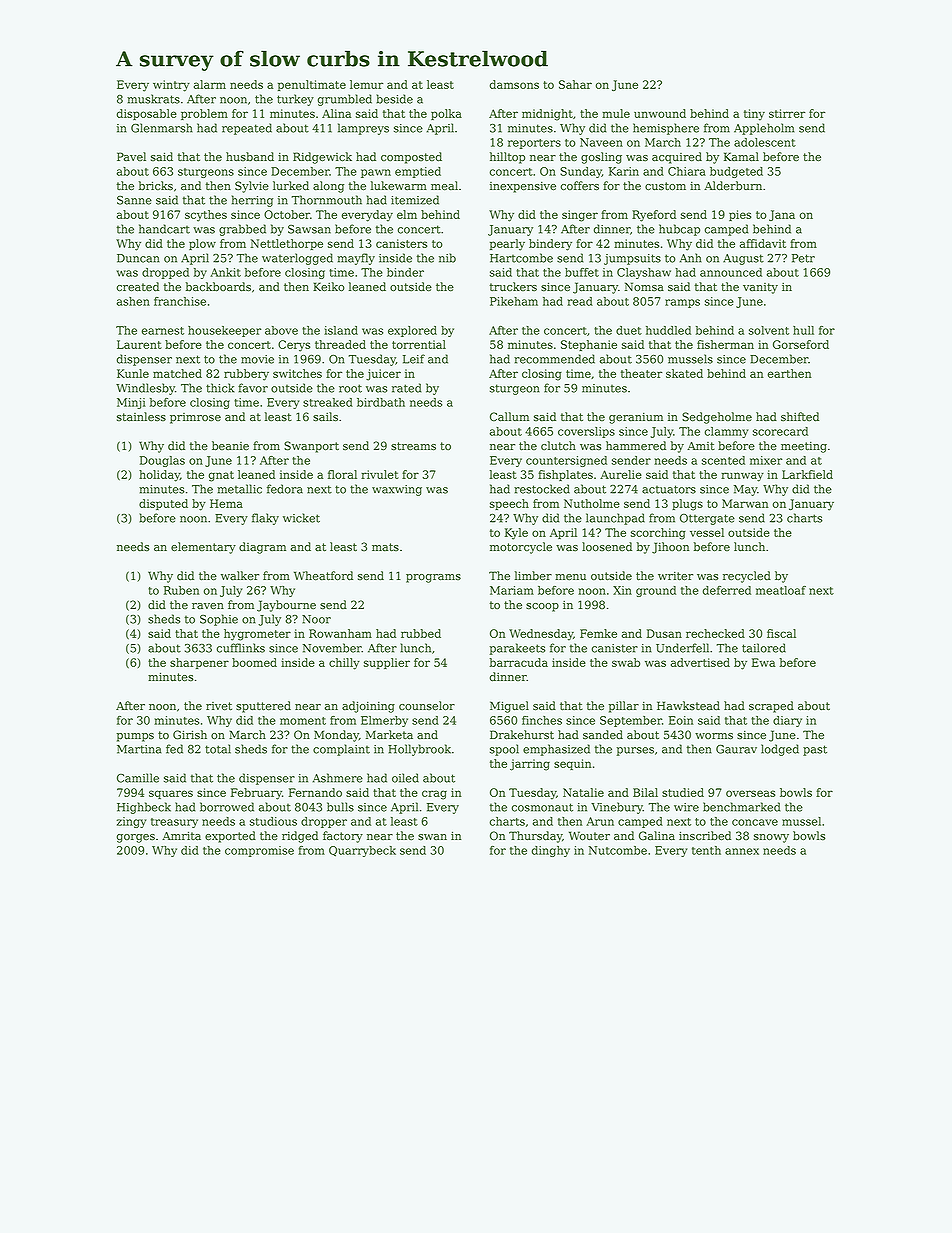 The image size is (952, 1233). Describe the element at coordinates (363, 129) in the screenshot. I see `lampreys` at that location.
